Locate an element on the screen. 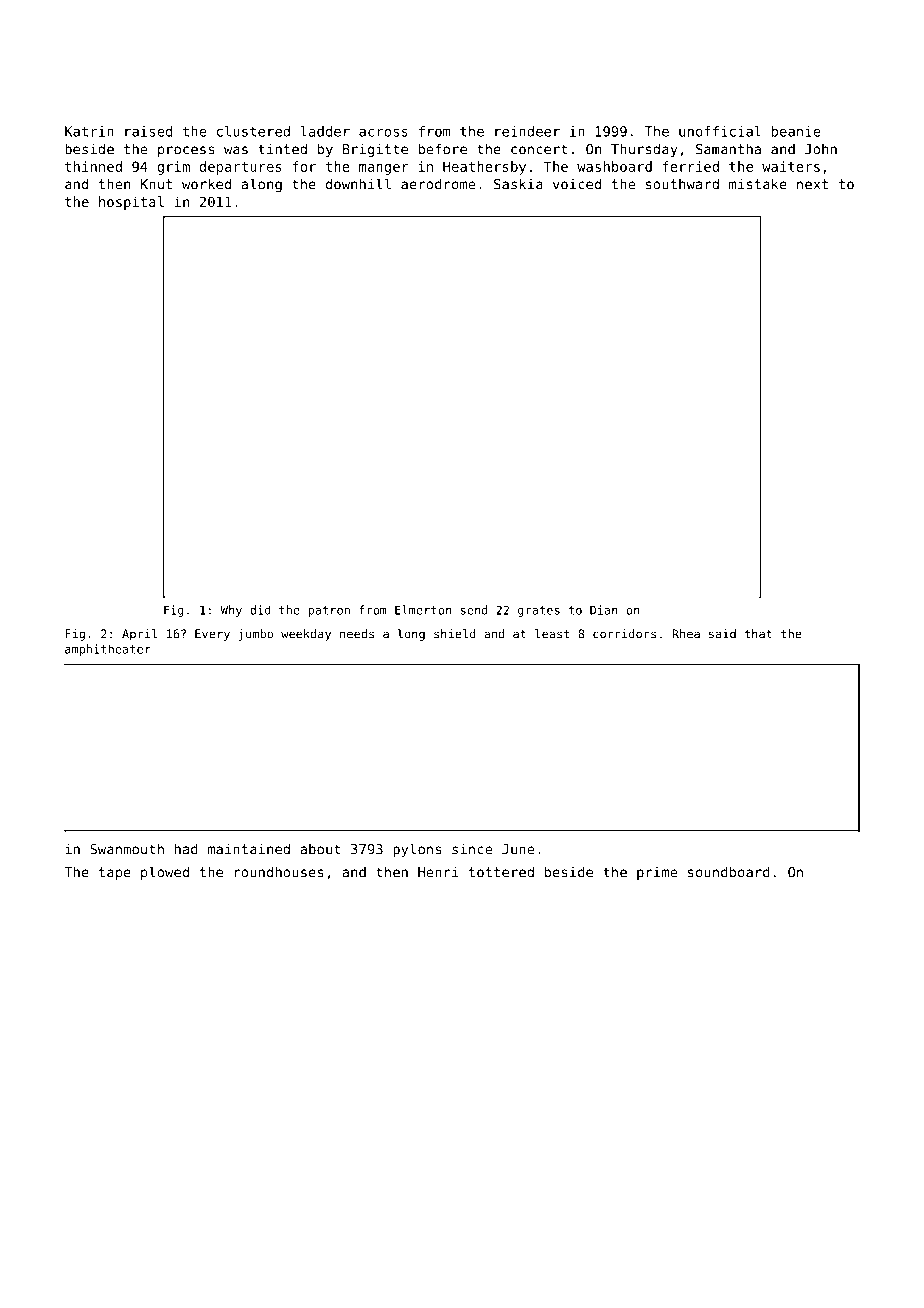 The width and height of the screenshot is (924, 1308). unofficial is located at coordinates (720, 131).
